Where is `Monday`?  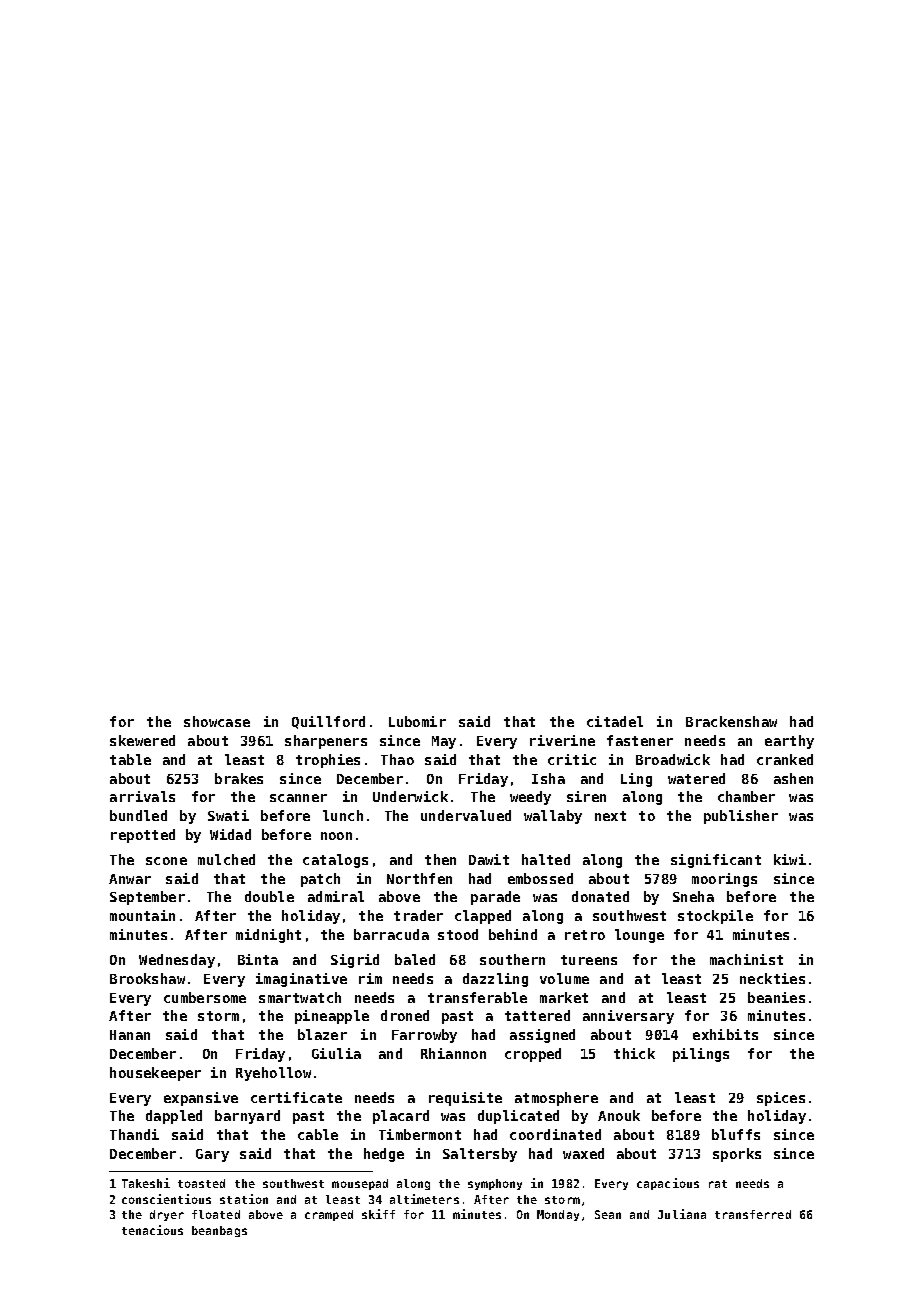
Monday is located at coordinates (558, 1215).
